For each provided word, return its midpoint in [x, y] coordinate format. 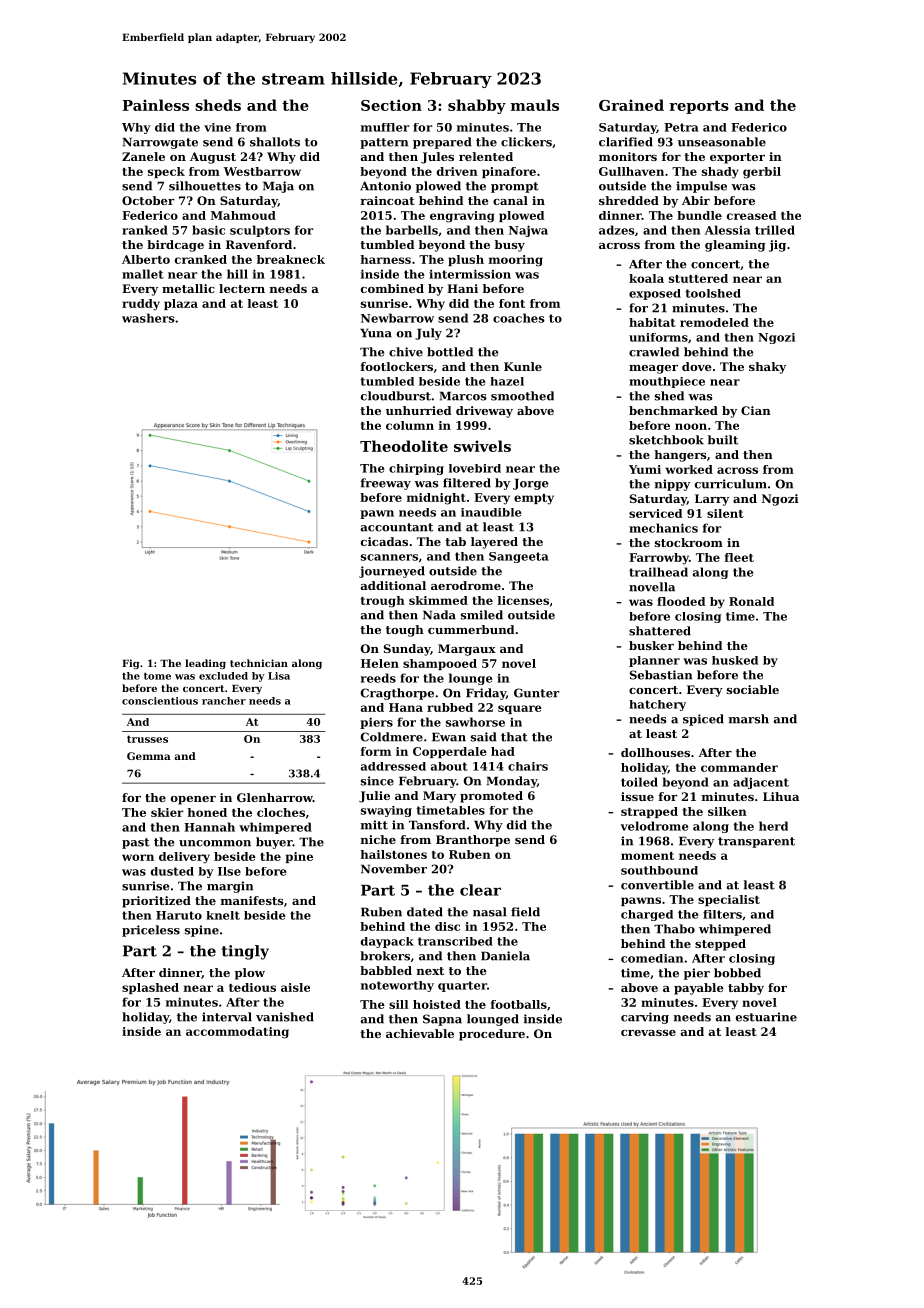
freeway [385, 484]
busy [510, 246]
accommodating [237, 1033]
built [723, 440]
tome [157, 676]
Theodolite [404, 446]
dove [697, 366]
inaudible [491, 512]
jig [777, 246]
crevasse [648, 1033]
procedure [492, 1035]
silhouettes [205, 186]
